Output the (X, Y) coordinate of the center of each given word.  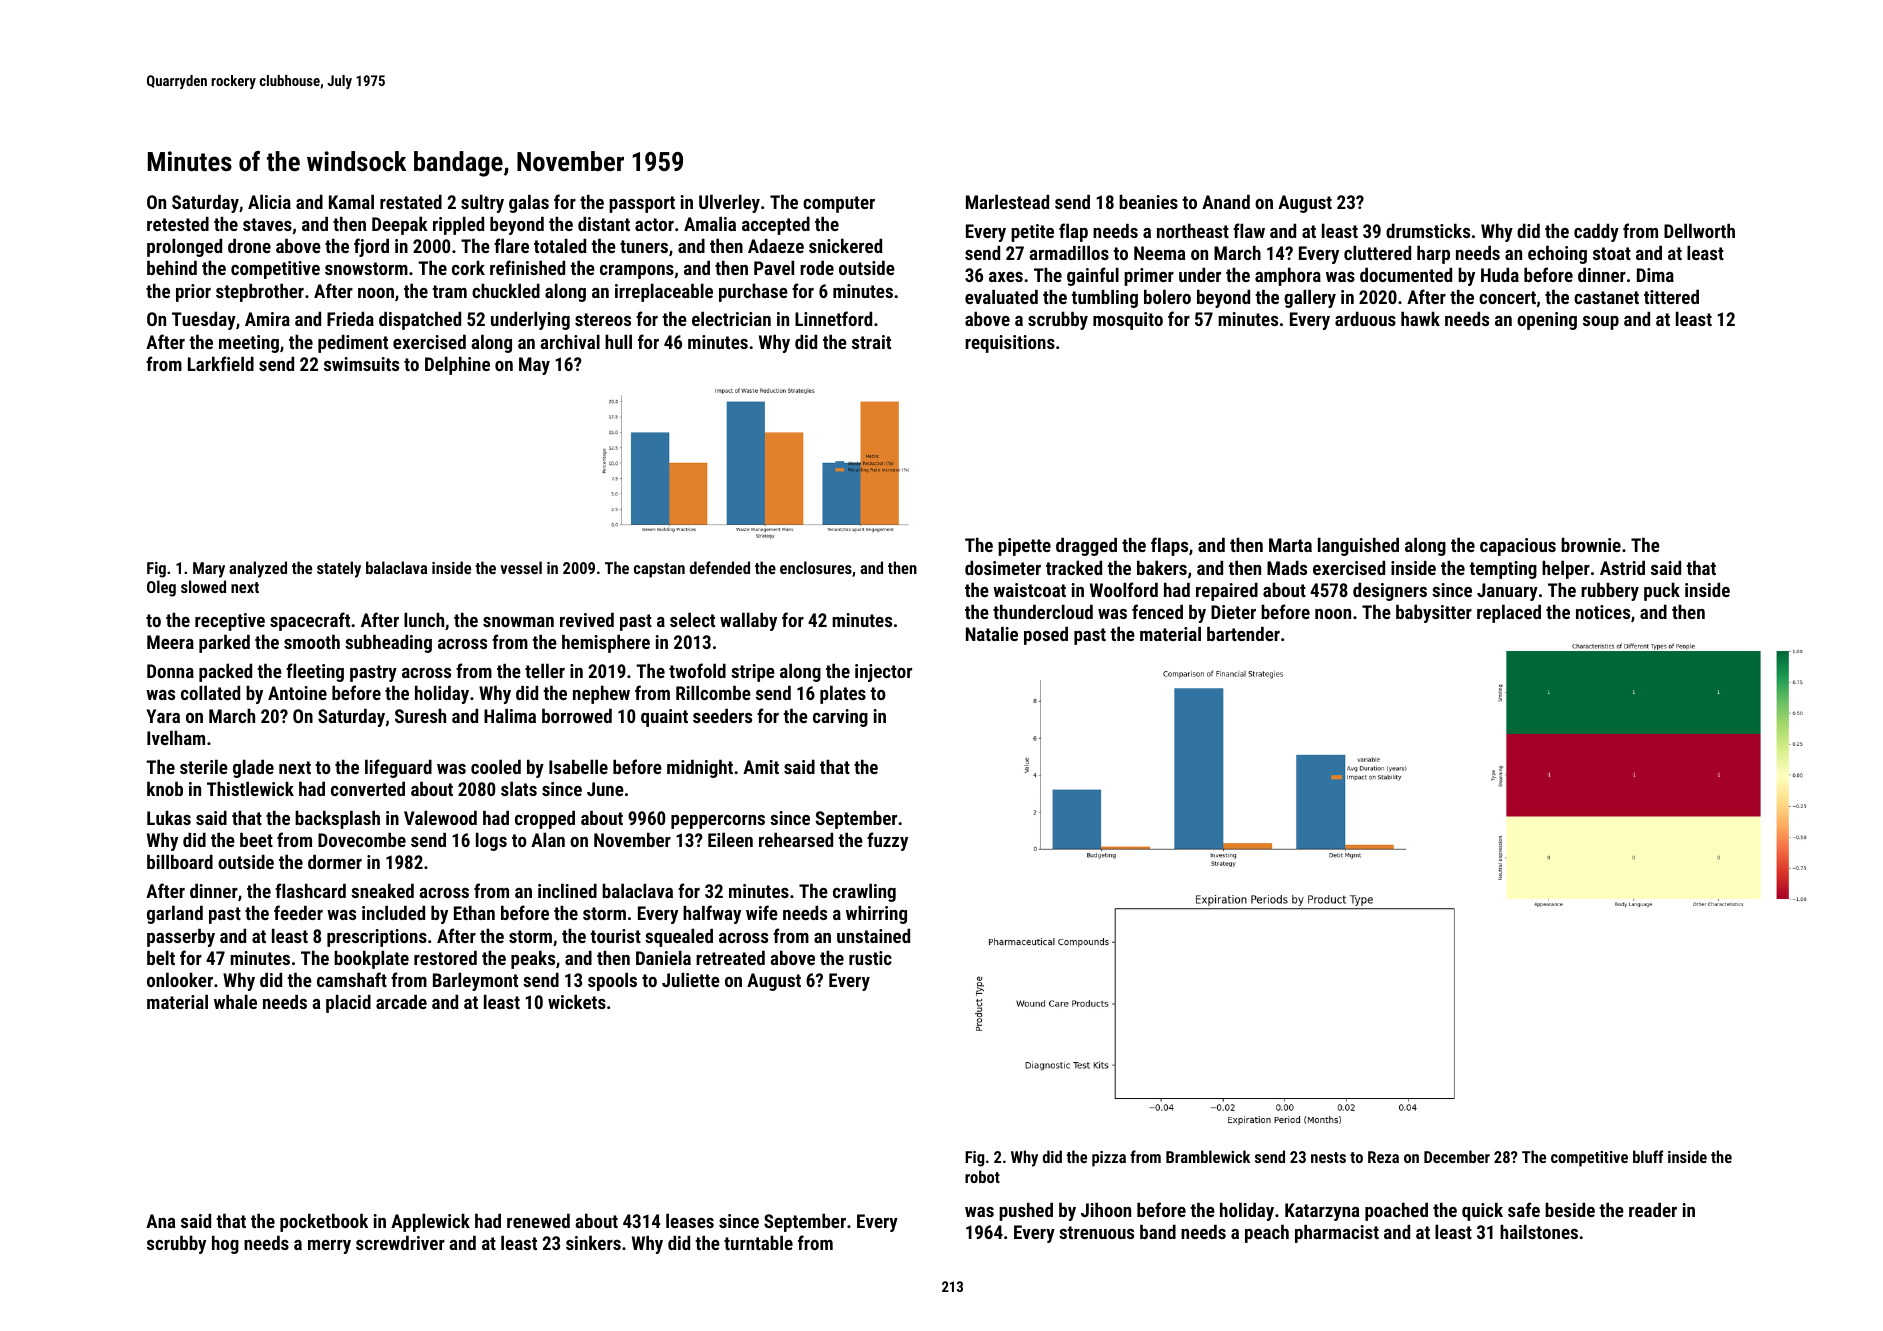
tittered (1671, 296)
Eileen (730, 839)
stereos (603, 319)
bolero (1167, 296)
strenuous (1096, 1232)
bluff (1648, 1156)
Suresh (420, 715)
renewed (538, 1220)
